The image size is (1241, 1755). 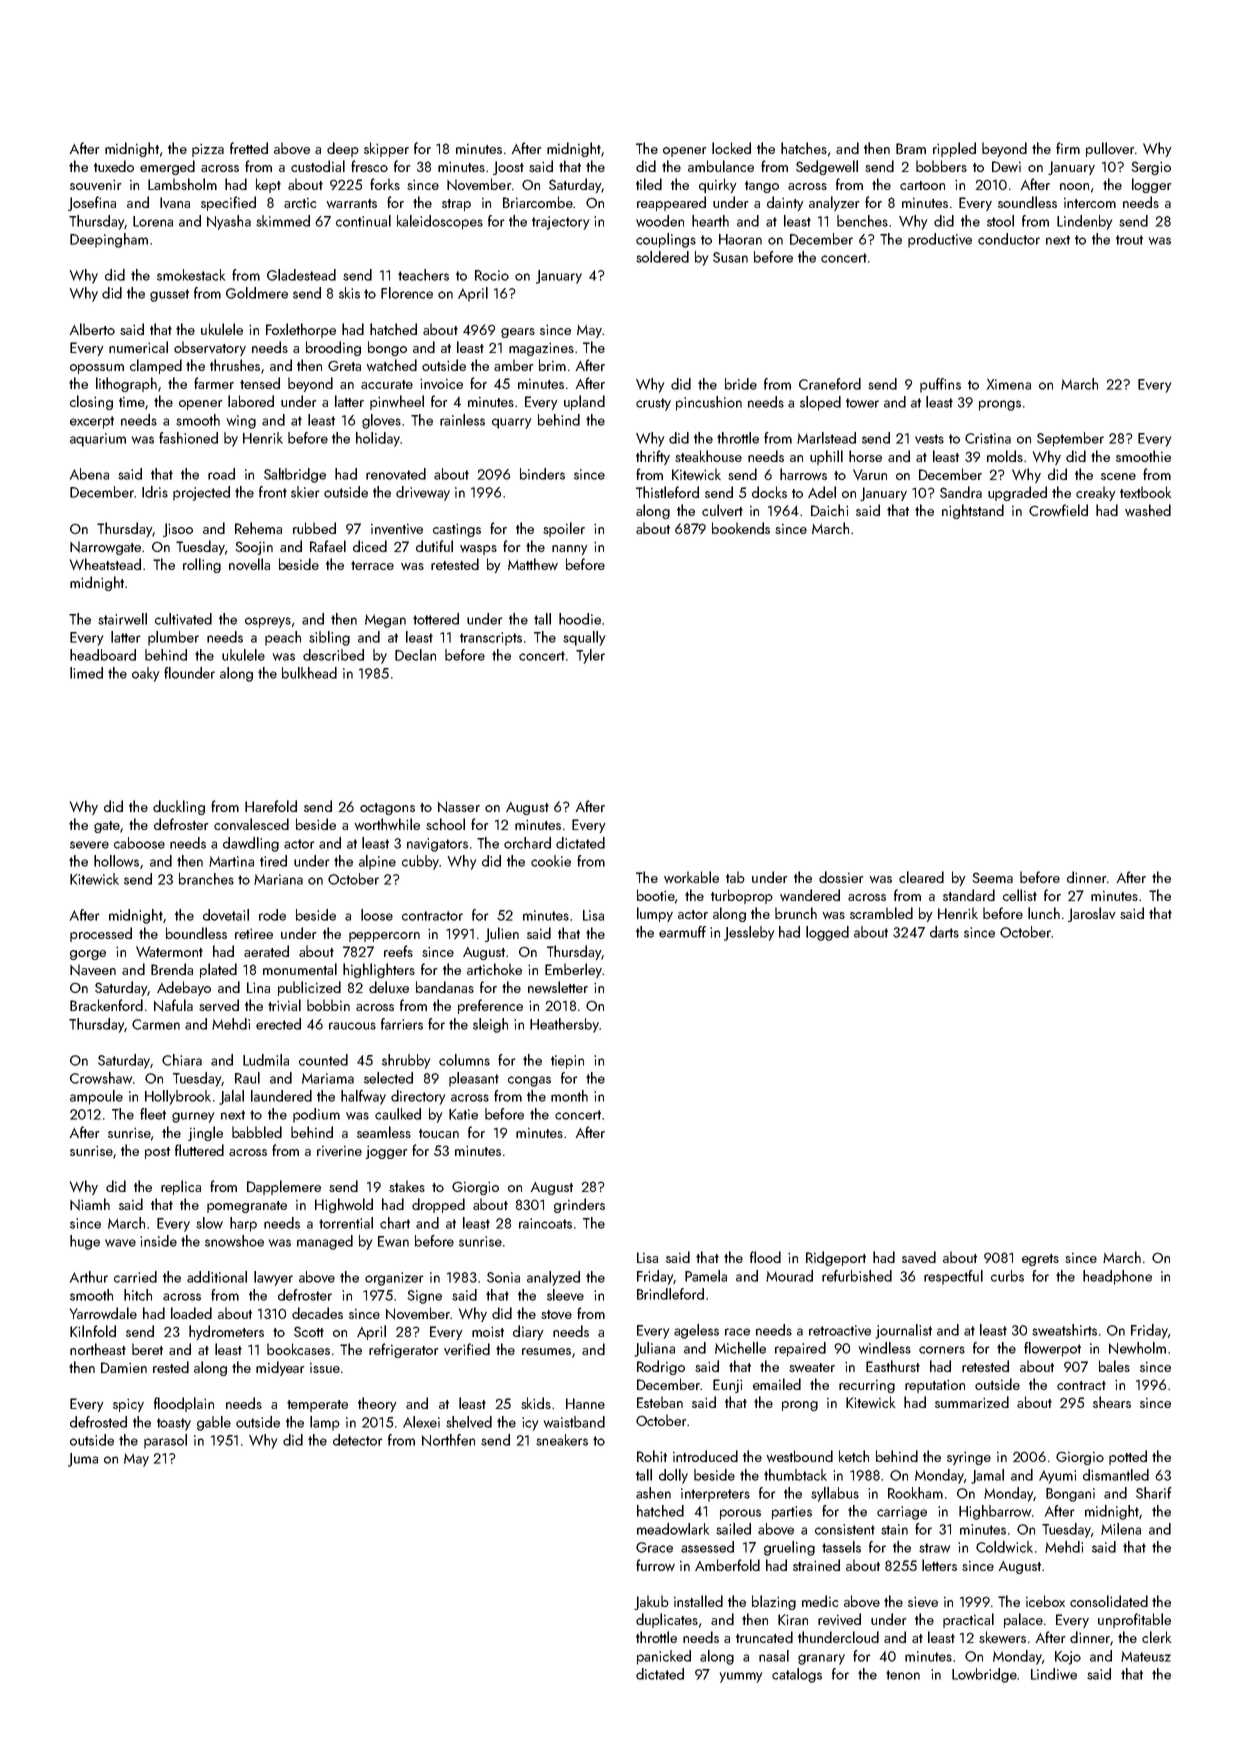 I want to click on Sergio, so click(x=1151, y=168).
